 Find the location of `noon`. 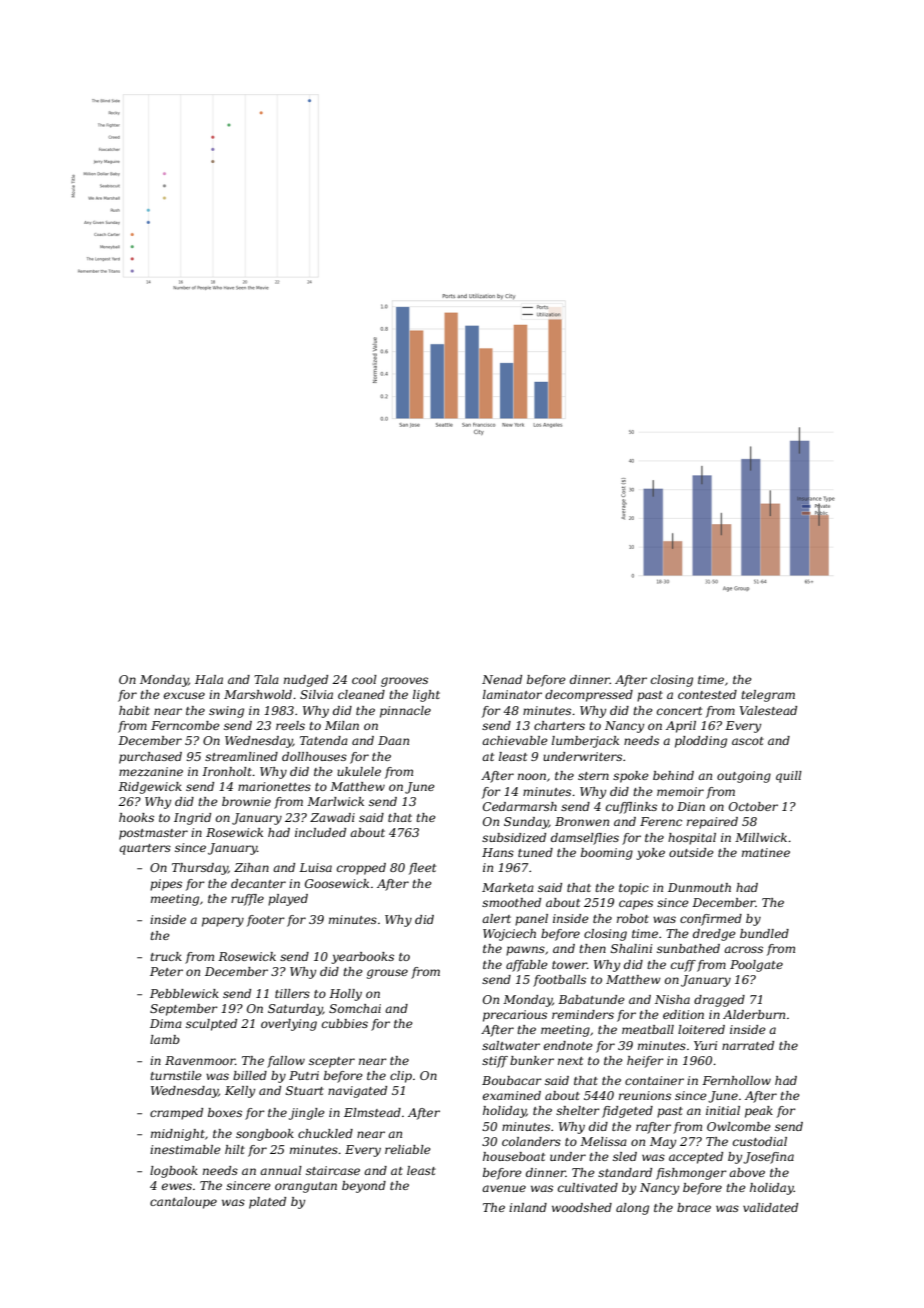

noon is located at coordinates (532, 776).
